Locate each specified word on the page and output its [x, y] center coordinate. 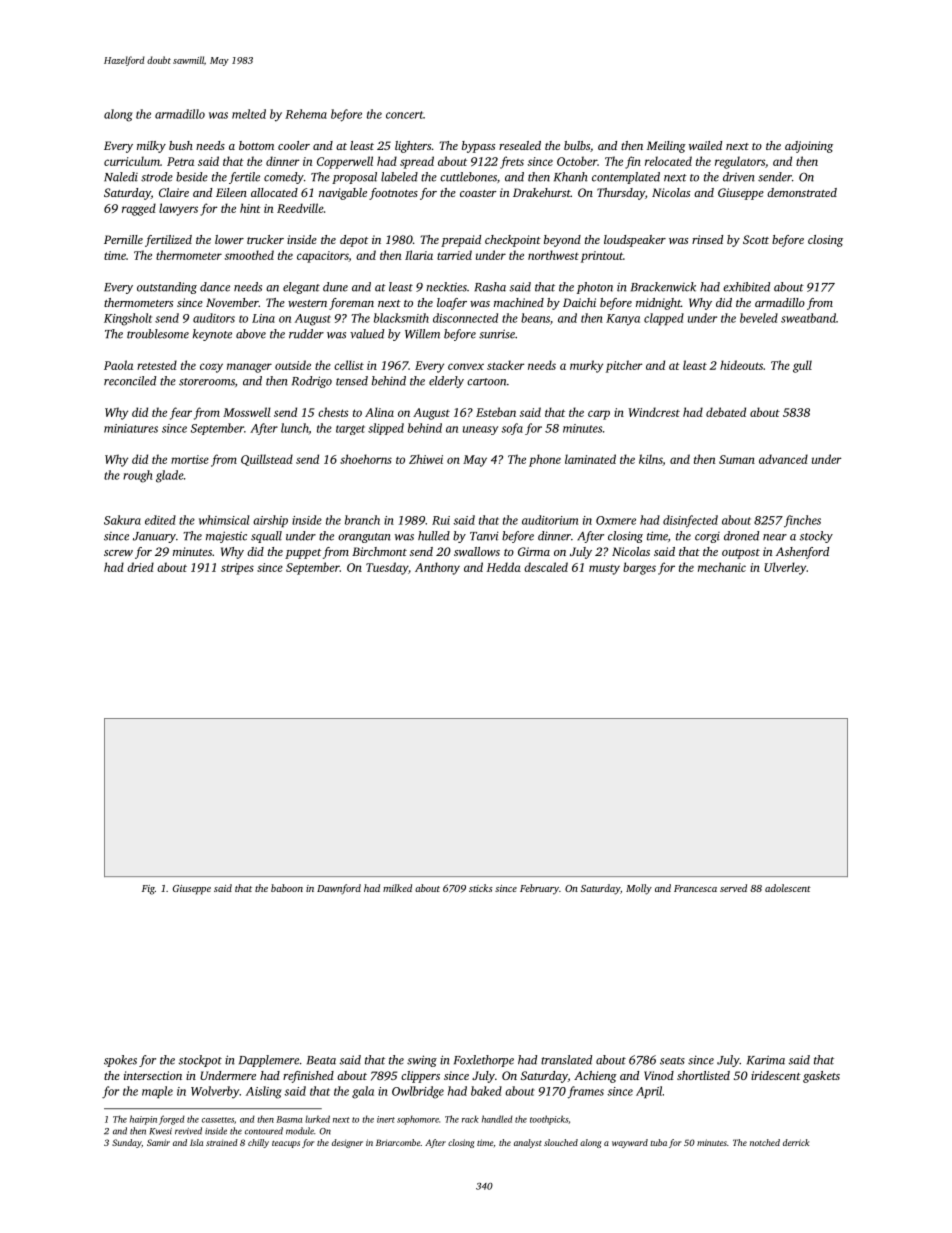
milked [397, 888]
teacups [286, 1144]
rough [137, 476]
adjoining [809, 147]
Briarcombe [398, 1142]
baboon [287, 888]
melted [249, 114]
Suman [737, 459]
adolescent [788, 888]
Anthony [437, 568]
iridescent [776, 1075]
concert [404, 115]
